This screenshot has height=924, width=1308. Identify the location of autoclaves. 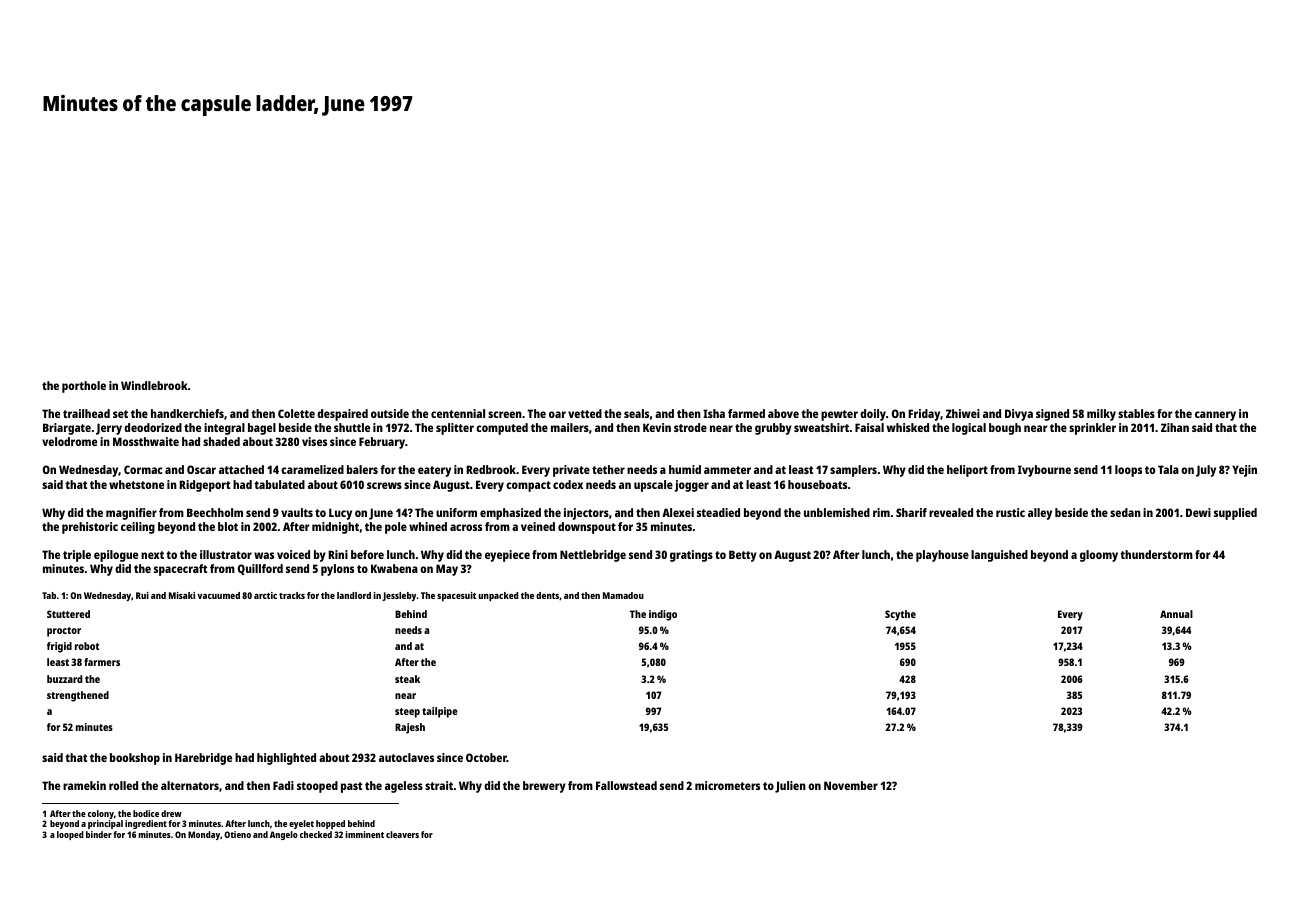
(406, 757).
